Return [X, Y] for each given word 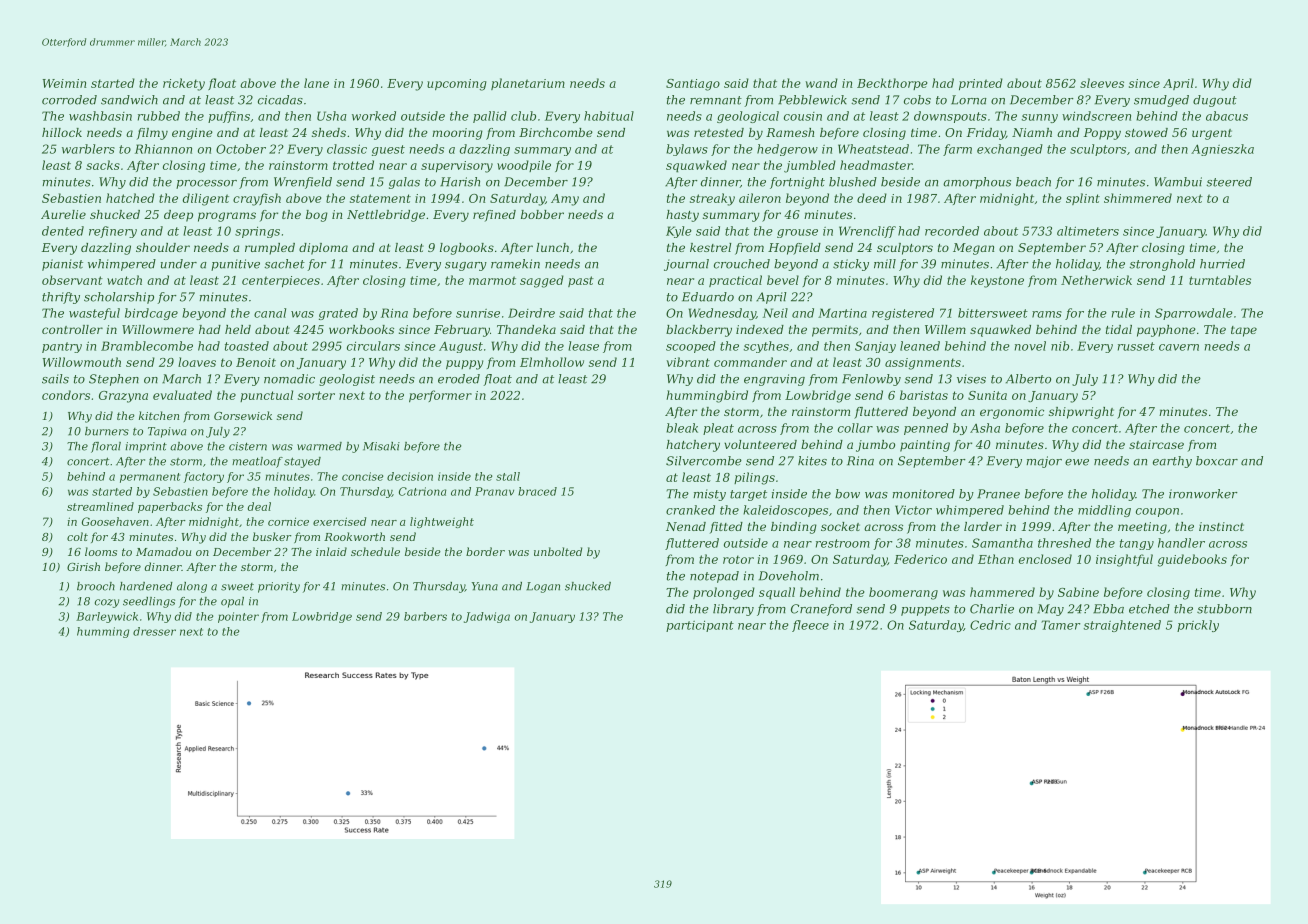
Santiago [693, 85]
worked [374, 116]
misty [709, 495]
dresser [154, 631]
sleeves [1102, 83]
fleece [810, 626]
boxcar [1217, 461]
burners [107, 431]
